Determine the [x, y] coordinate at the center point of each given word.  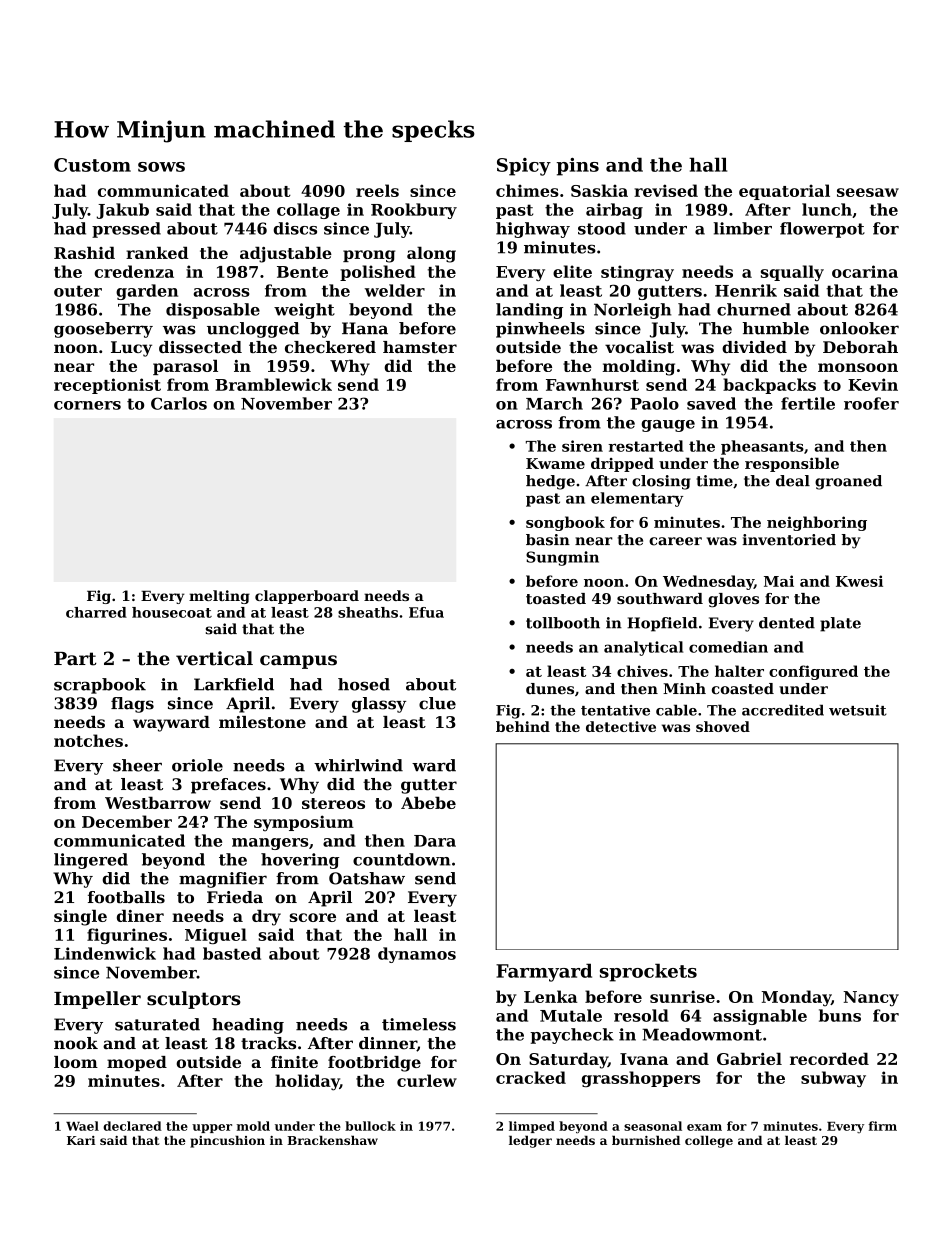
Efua [426, 612]
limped [532, 1127]
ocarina [865, 271]
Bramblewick [273, 384]
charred [96, 612]
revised [666, 190]
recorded [829, 1058]
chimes [527, 190]
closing [661, 482]
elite [572, 271]
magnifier [223, 880]
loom [76, 1062]
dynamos [417, 955]
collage [308, 211]
